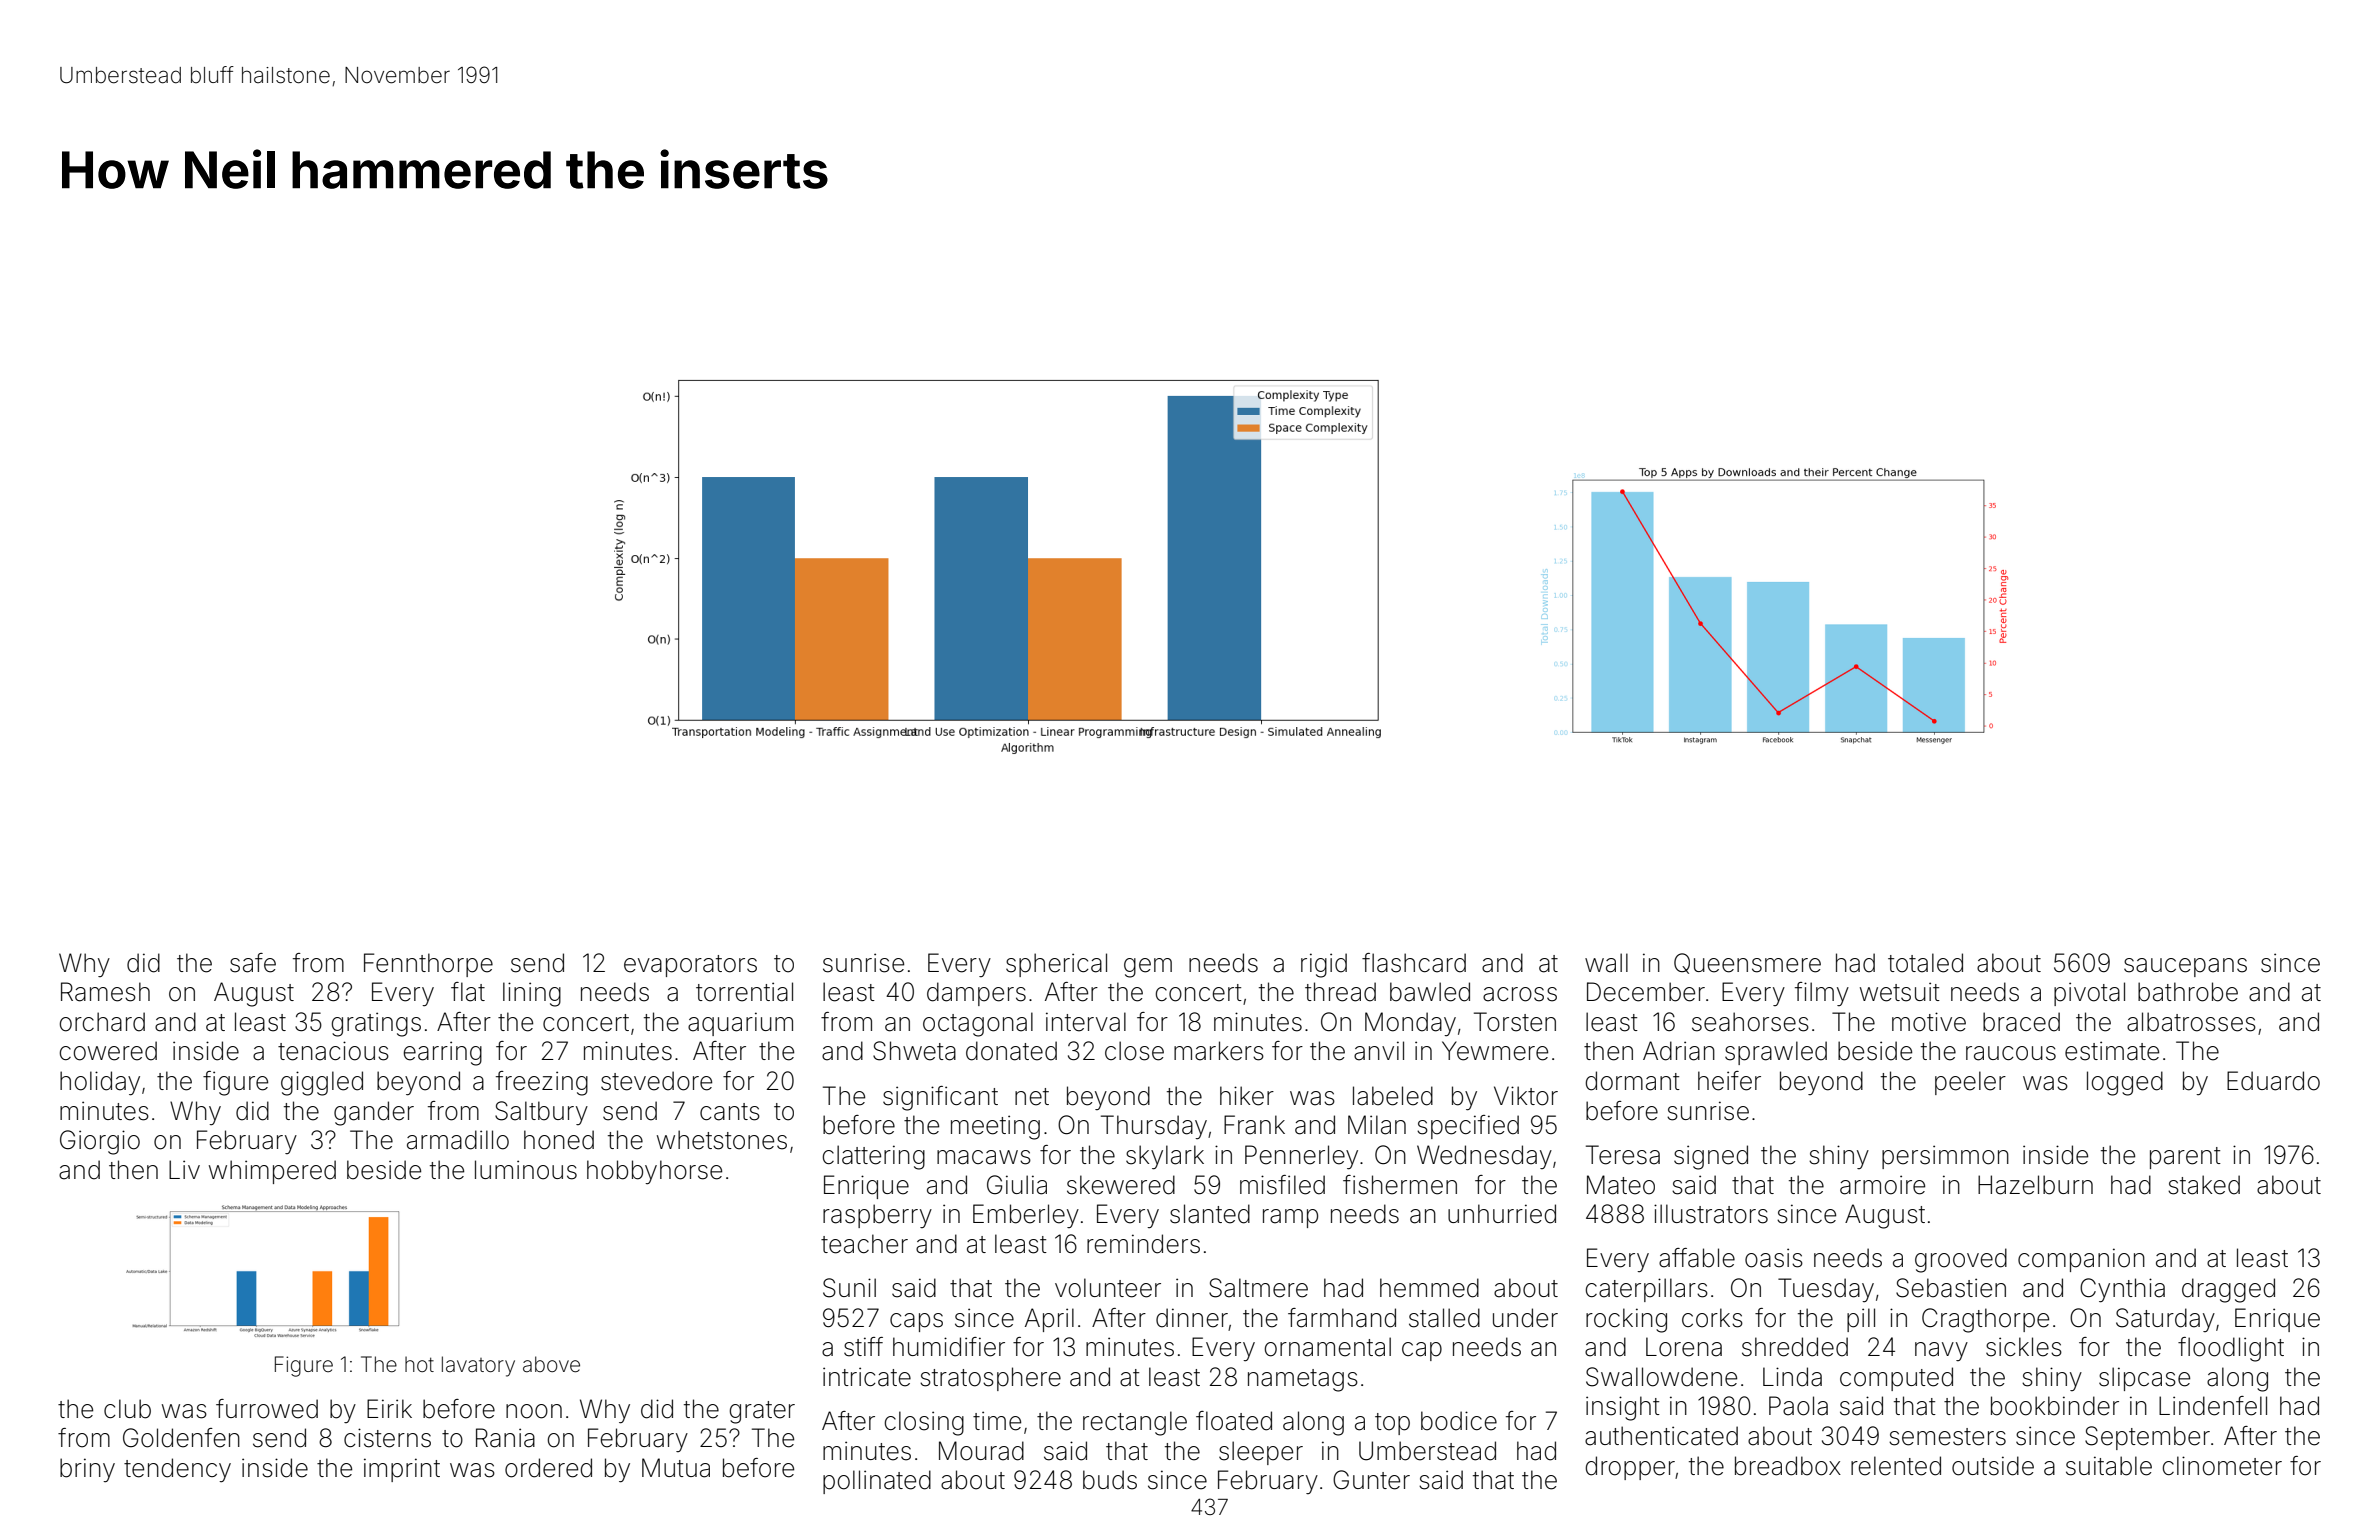 This document has width=2380, height=1540. What do you see at coordinates (2109, 1466) in the document?
I see `suitable` at bounding box center [2109, 1466].
